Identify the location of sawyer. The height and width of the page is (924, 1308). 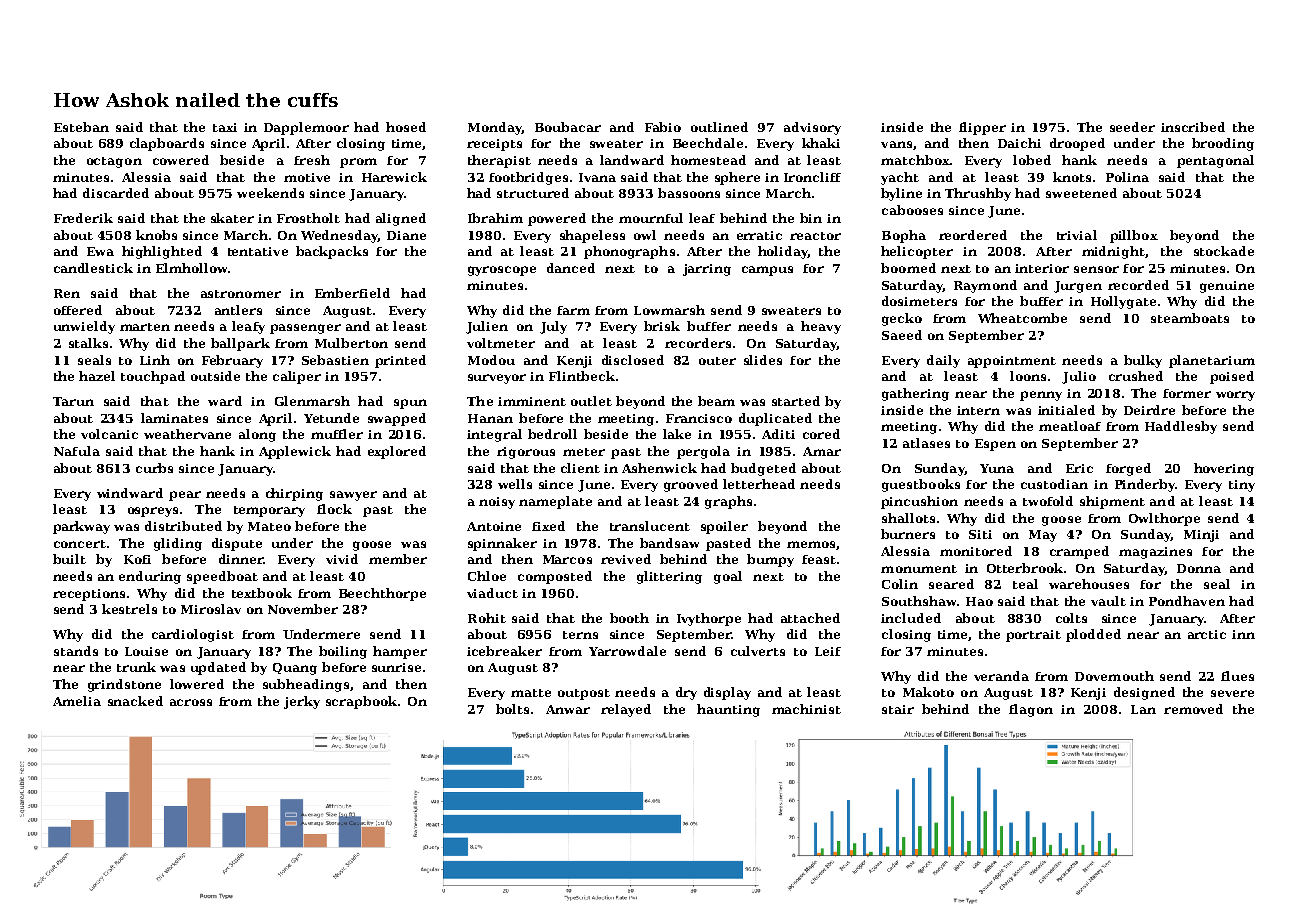
(353, 496).
